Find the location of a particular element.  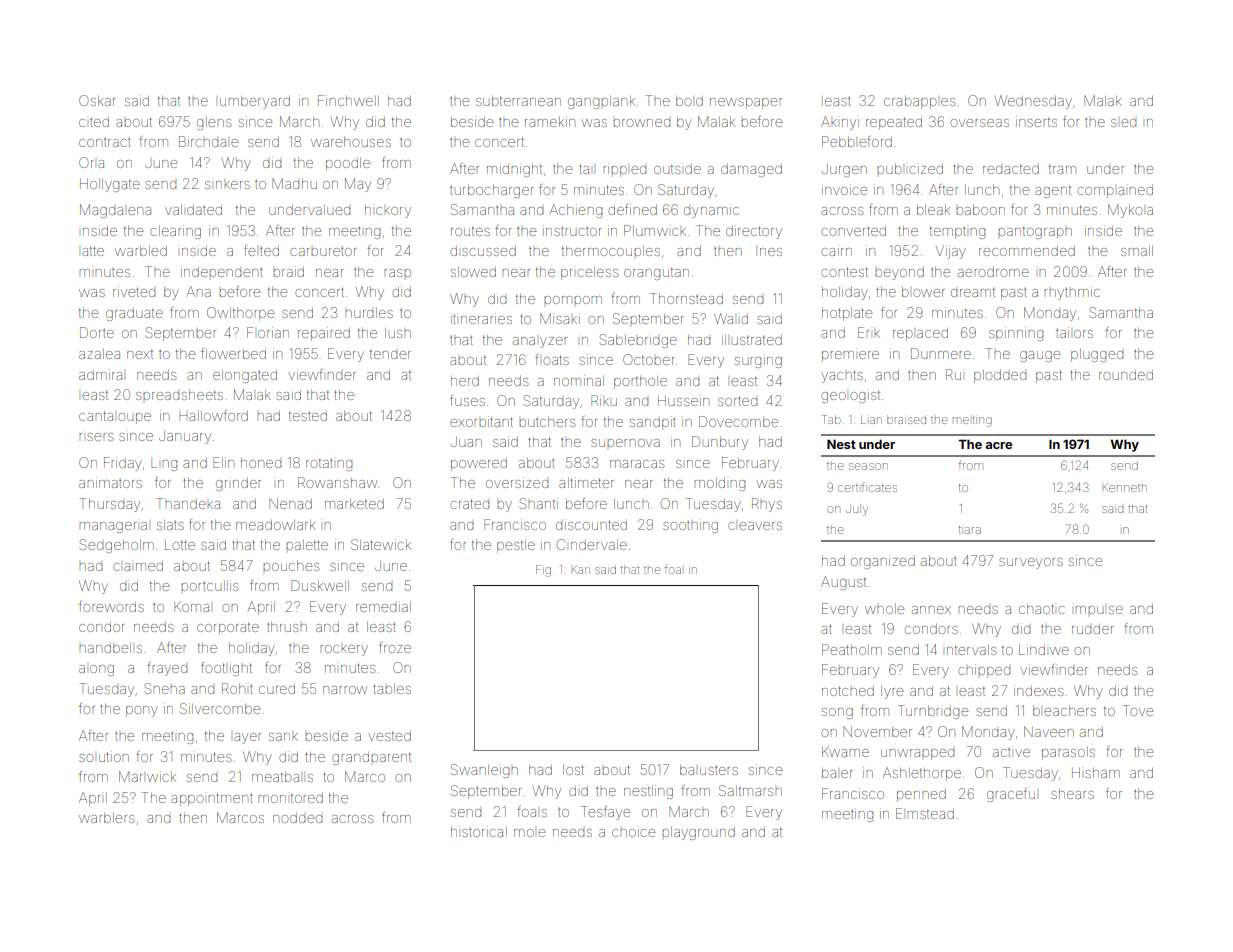

unwrapped is located at coordinates (917, 754).
